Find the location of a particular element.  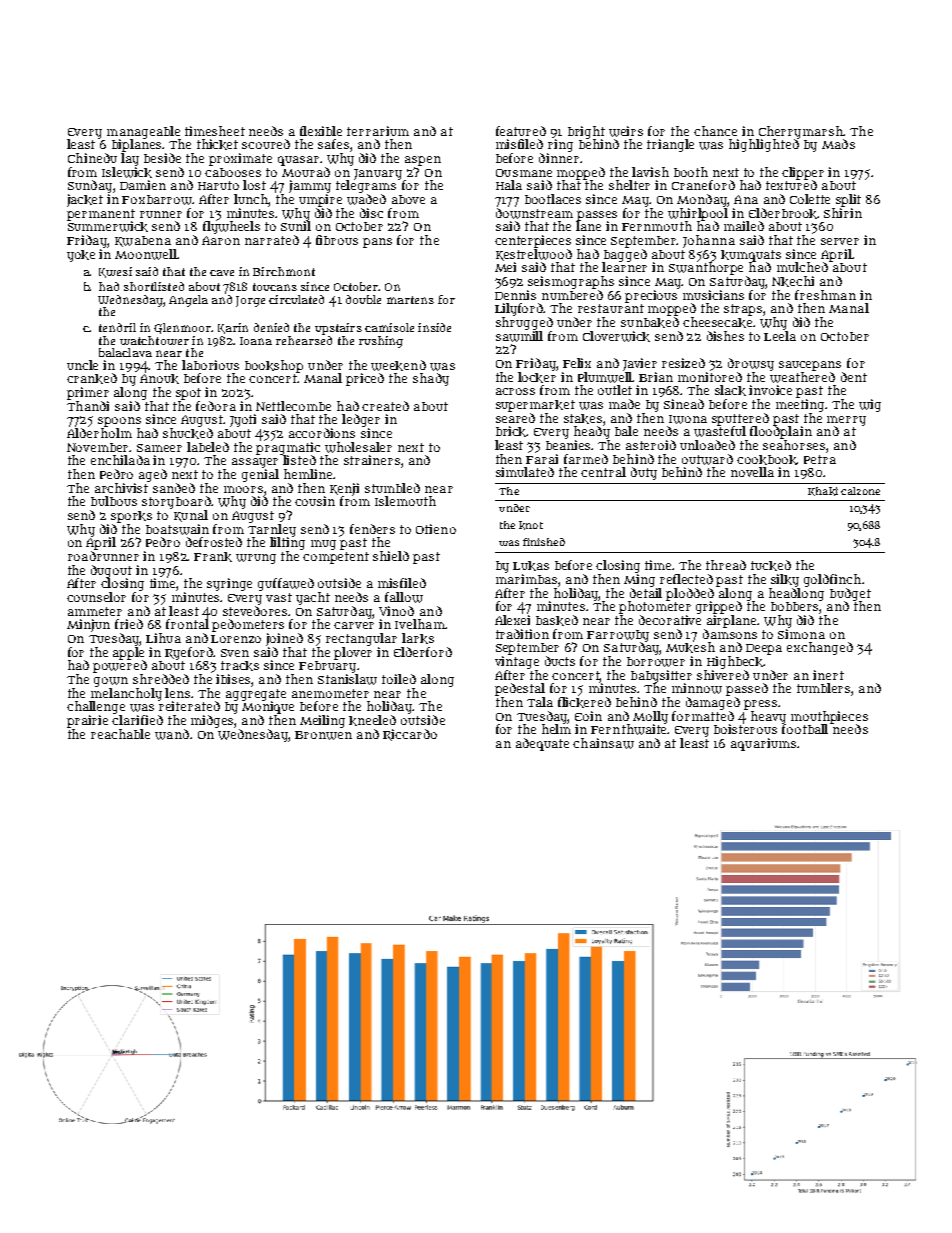

aquariums is located at coordinates (763, 744).
